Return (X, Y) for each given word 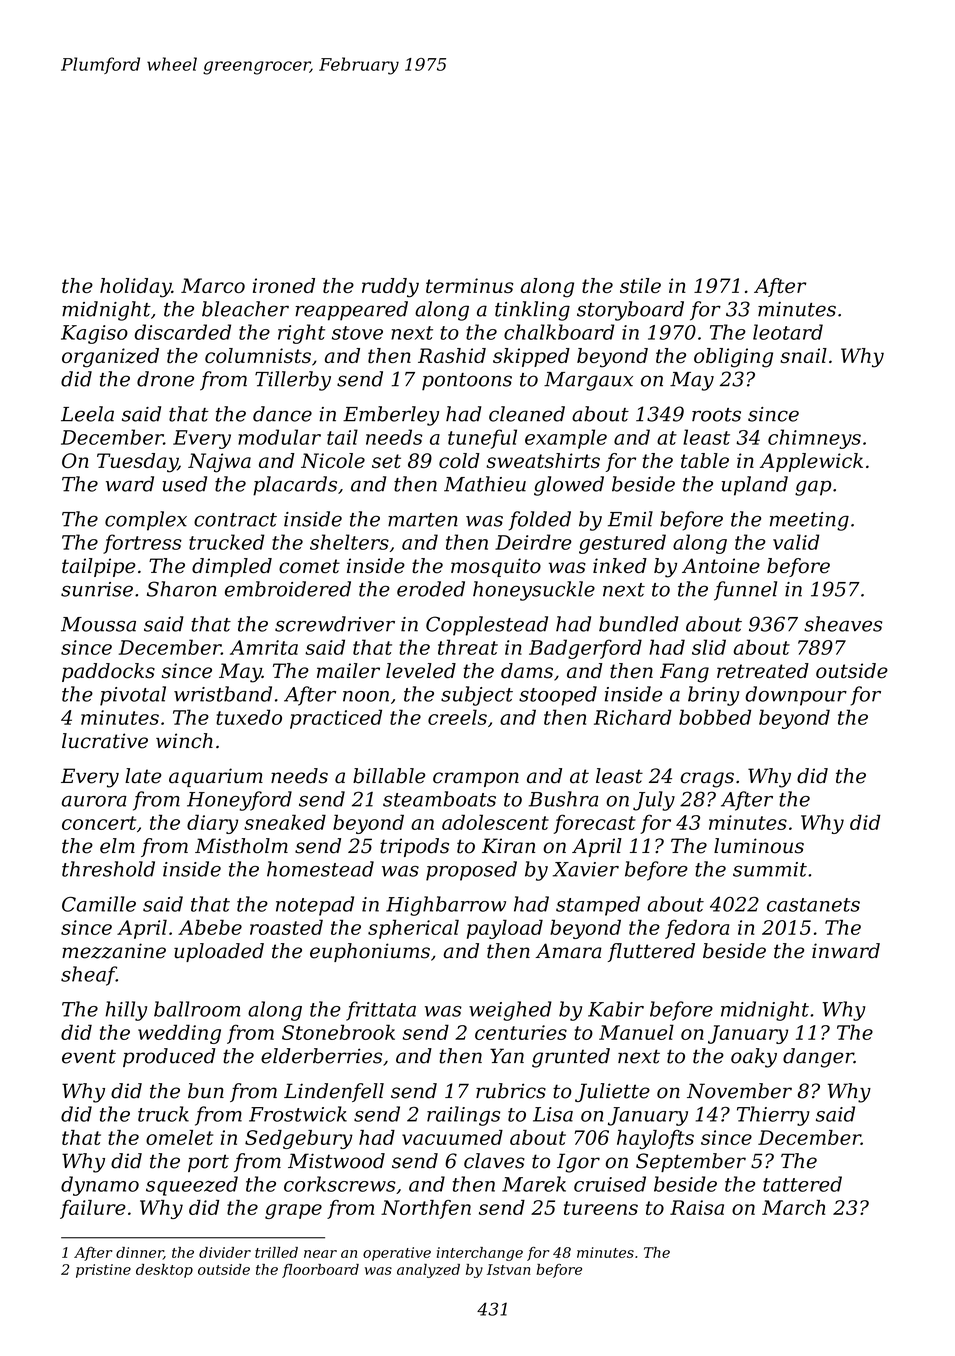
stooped (558, 696)
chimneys (814, 439)
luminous (759, 846)
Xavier (586, 869)
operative (397, 1254)
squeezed (192, 1186)
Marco (213, 285)
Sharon (182, 589)
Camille (99, 904)
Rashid (452, 355)
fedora (697, 929)
